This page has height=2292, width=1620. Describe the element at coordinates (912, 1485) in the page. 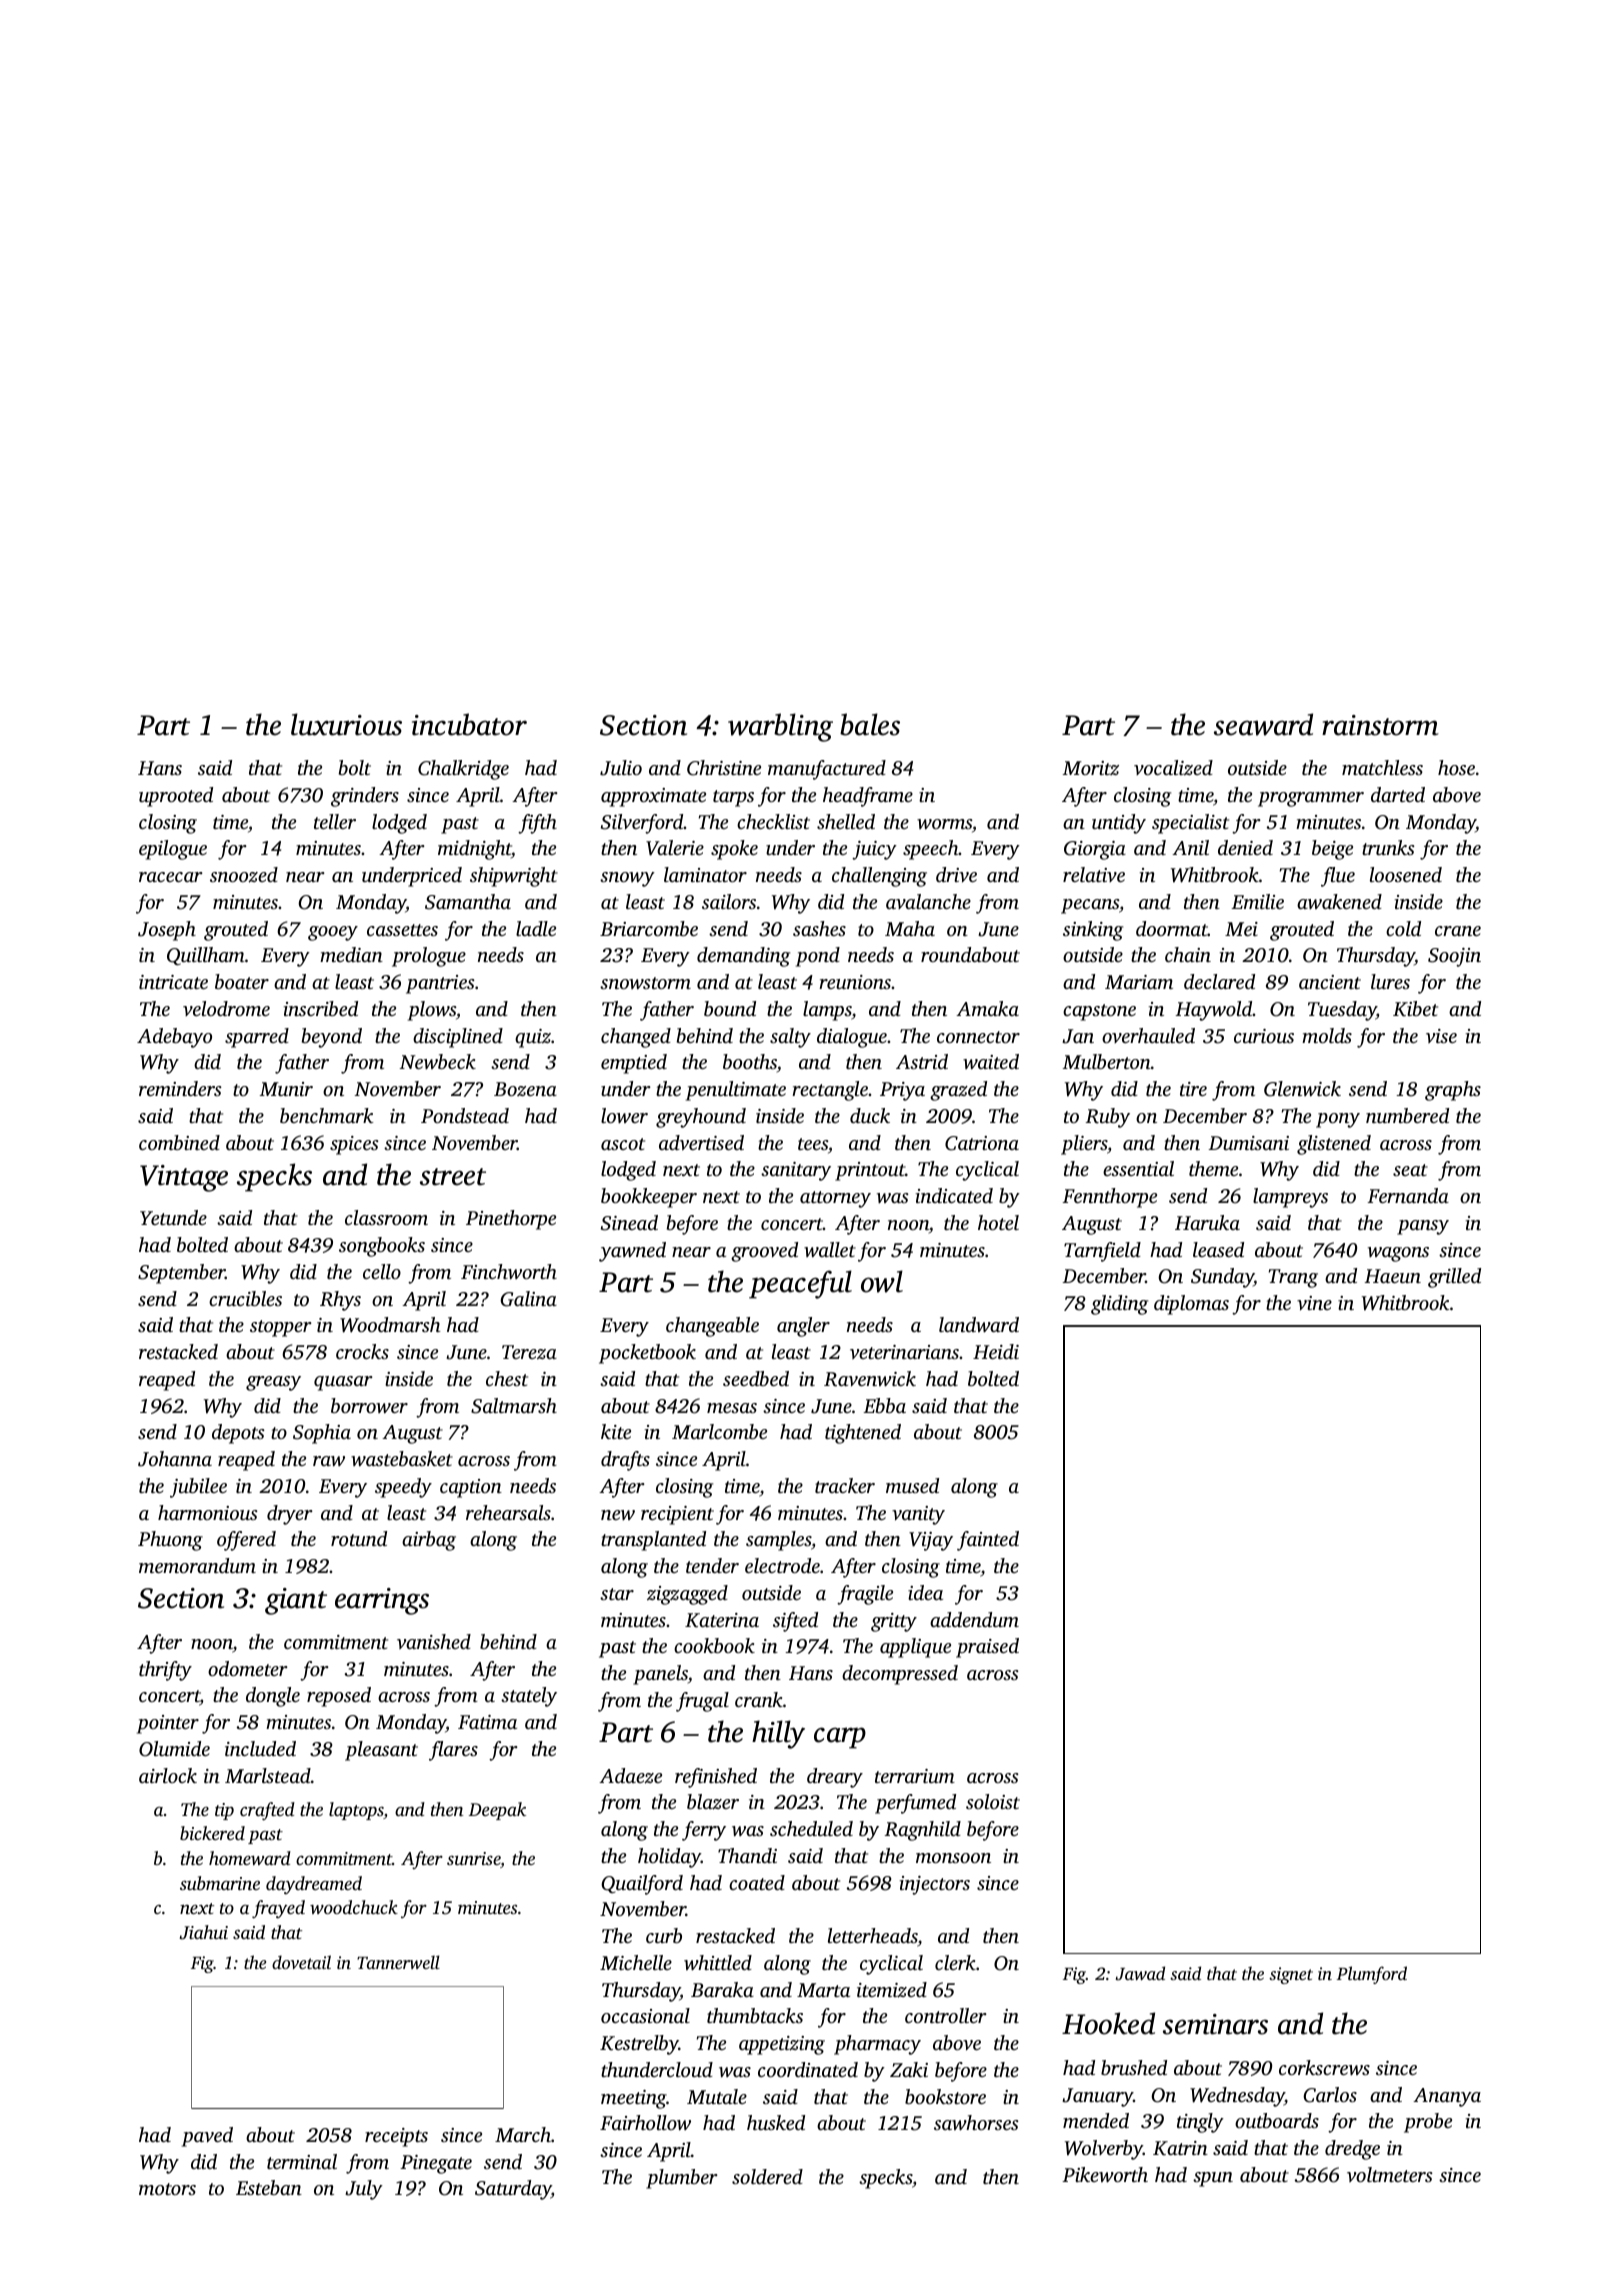

I see `mused` at that location.
